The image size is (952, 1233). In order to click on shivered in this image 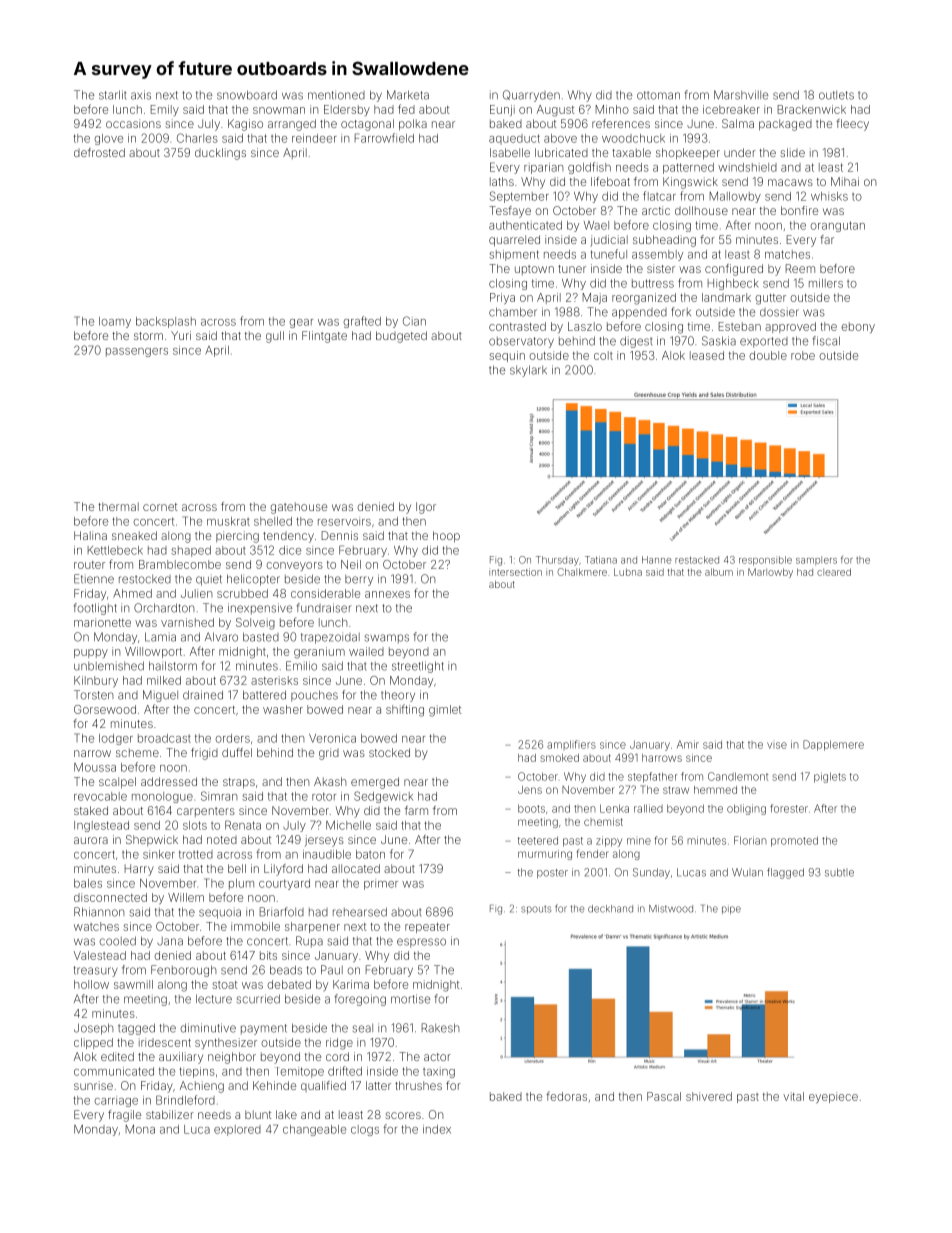, I will do `click(709, 1096)`.
